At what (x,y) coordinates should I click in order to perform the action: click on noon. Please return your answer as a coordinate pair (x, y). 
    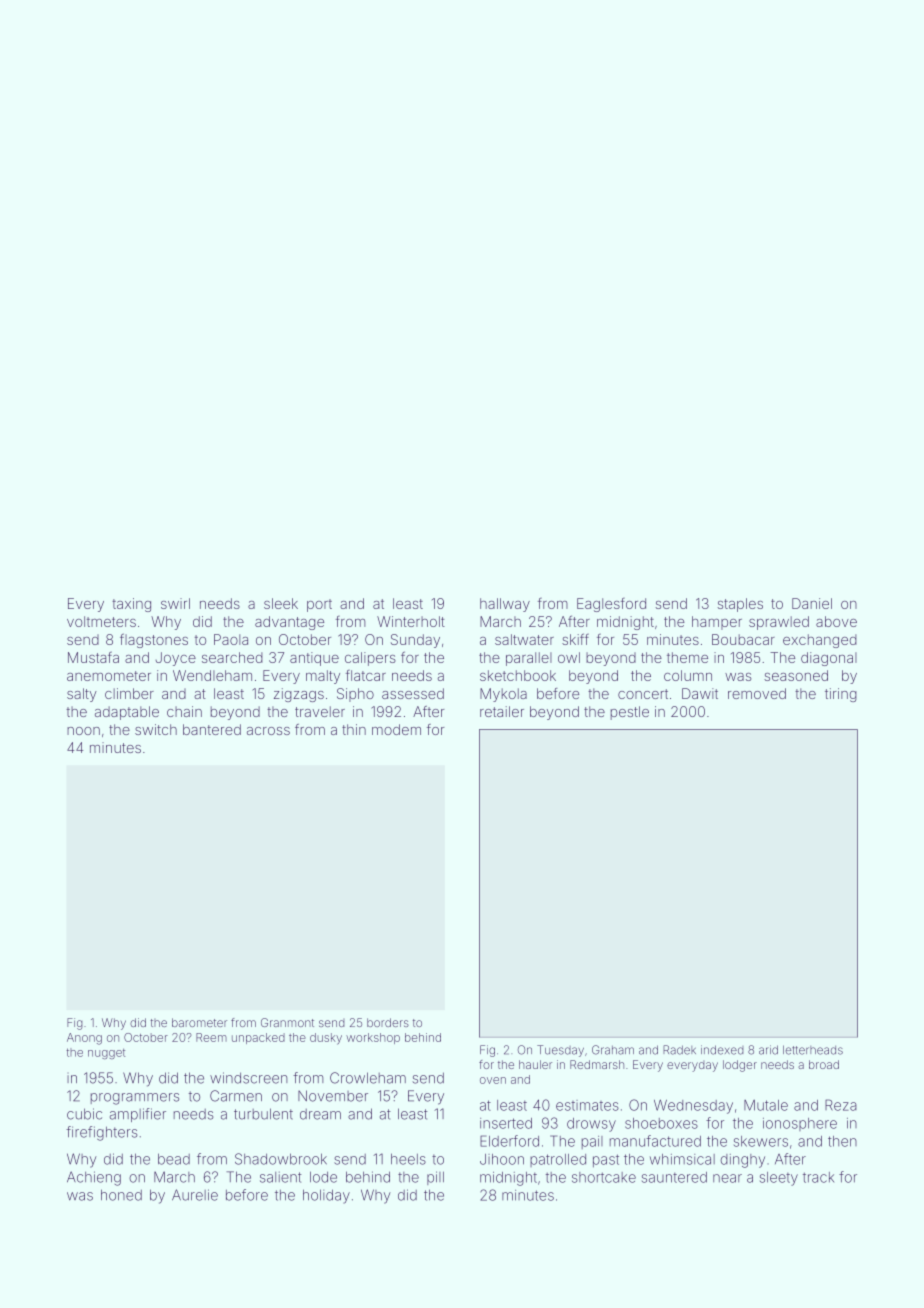
    Looking at the image, I should click on (83, 731).
